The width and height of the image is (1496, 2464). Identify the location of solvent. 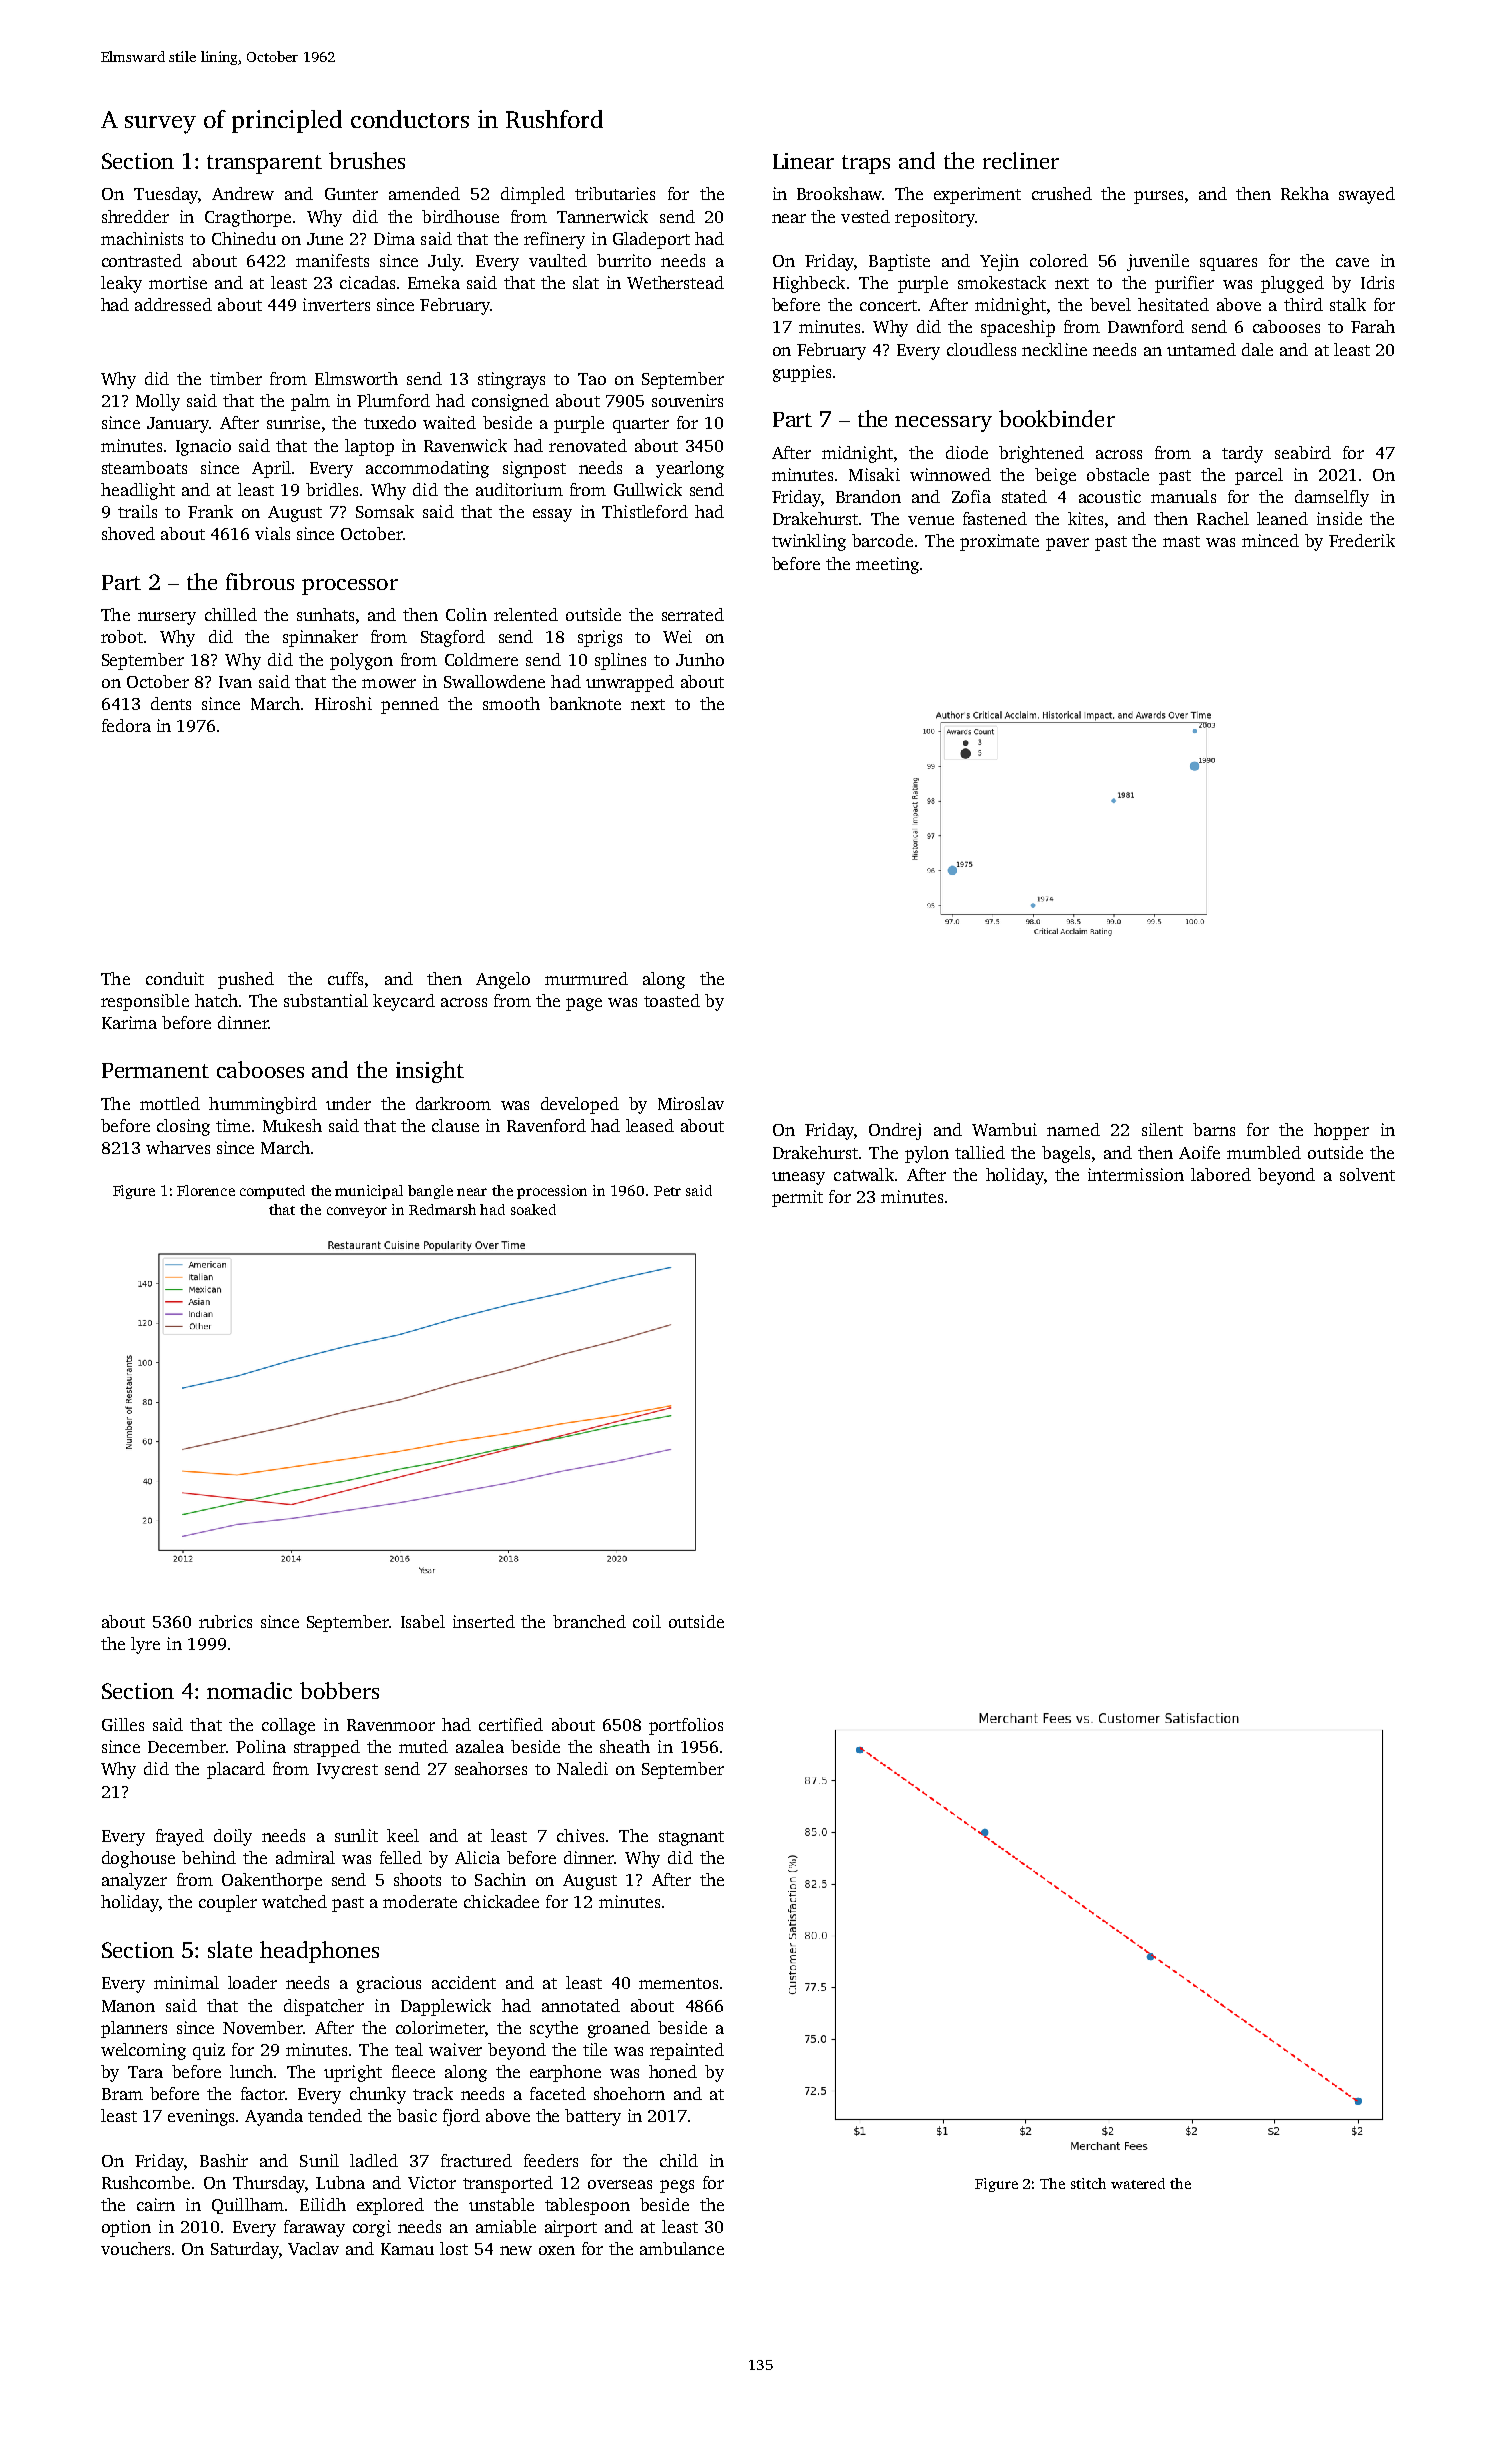
(1367, 1174).
